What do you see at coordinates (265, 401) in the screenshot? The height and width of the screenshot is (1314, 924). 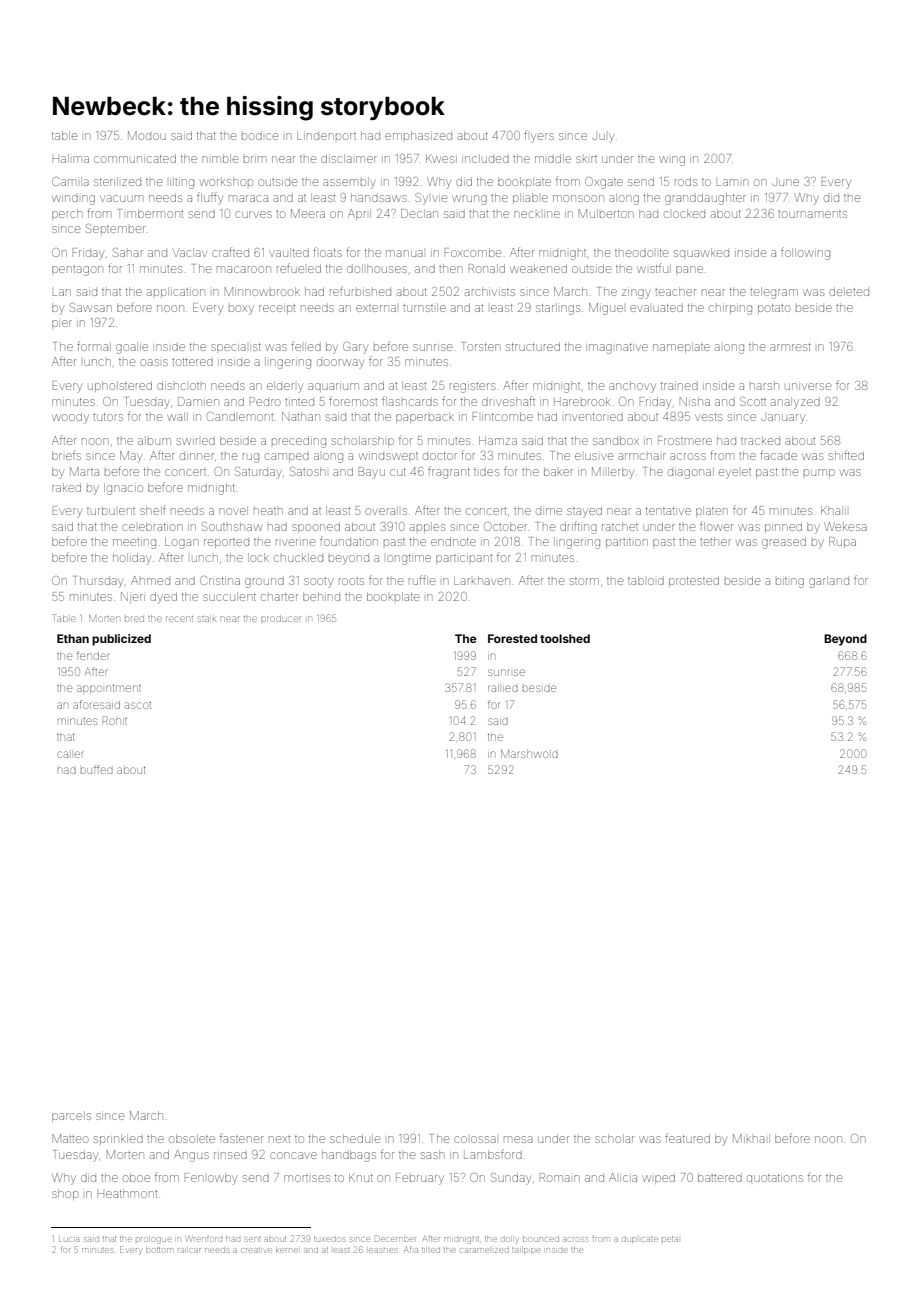 I see `Pedro` at bounding box center [265, 401].
